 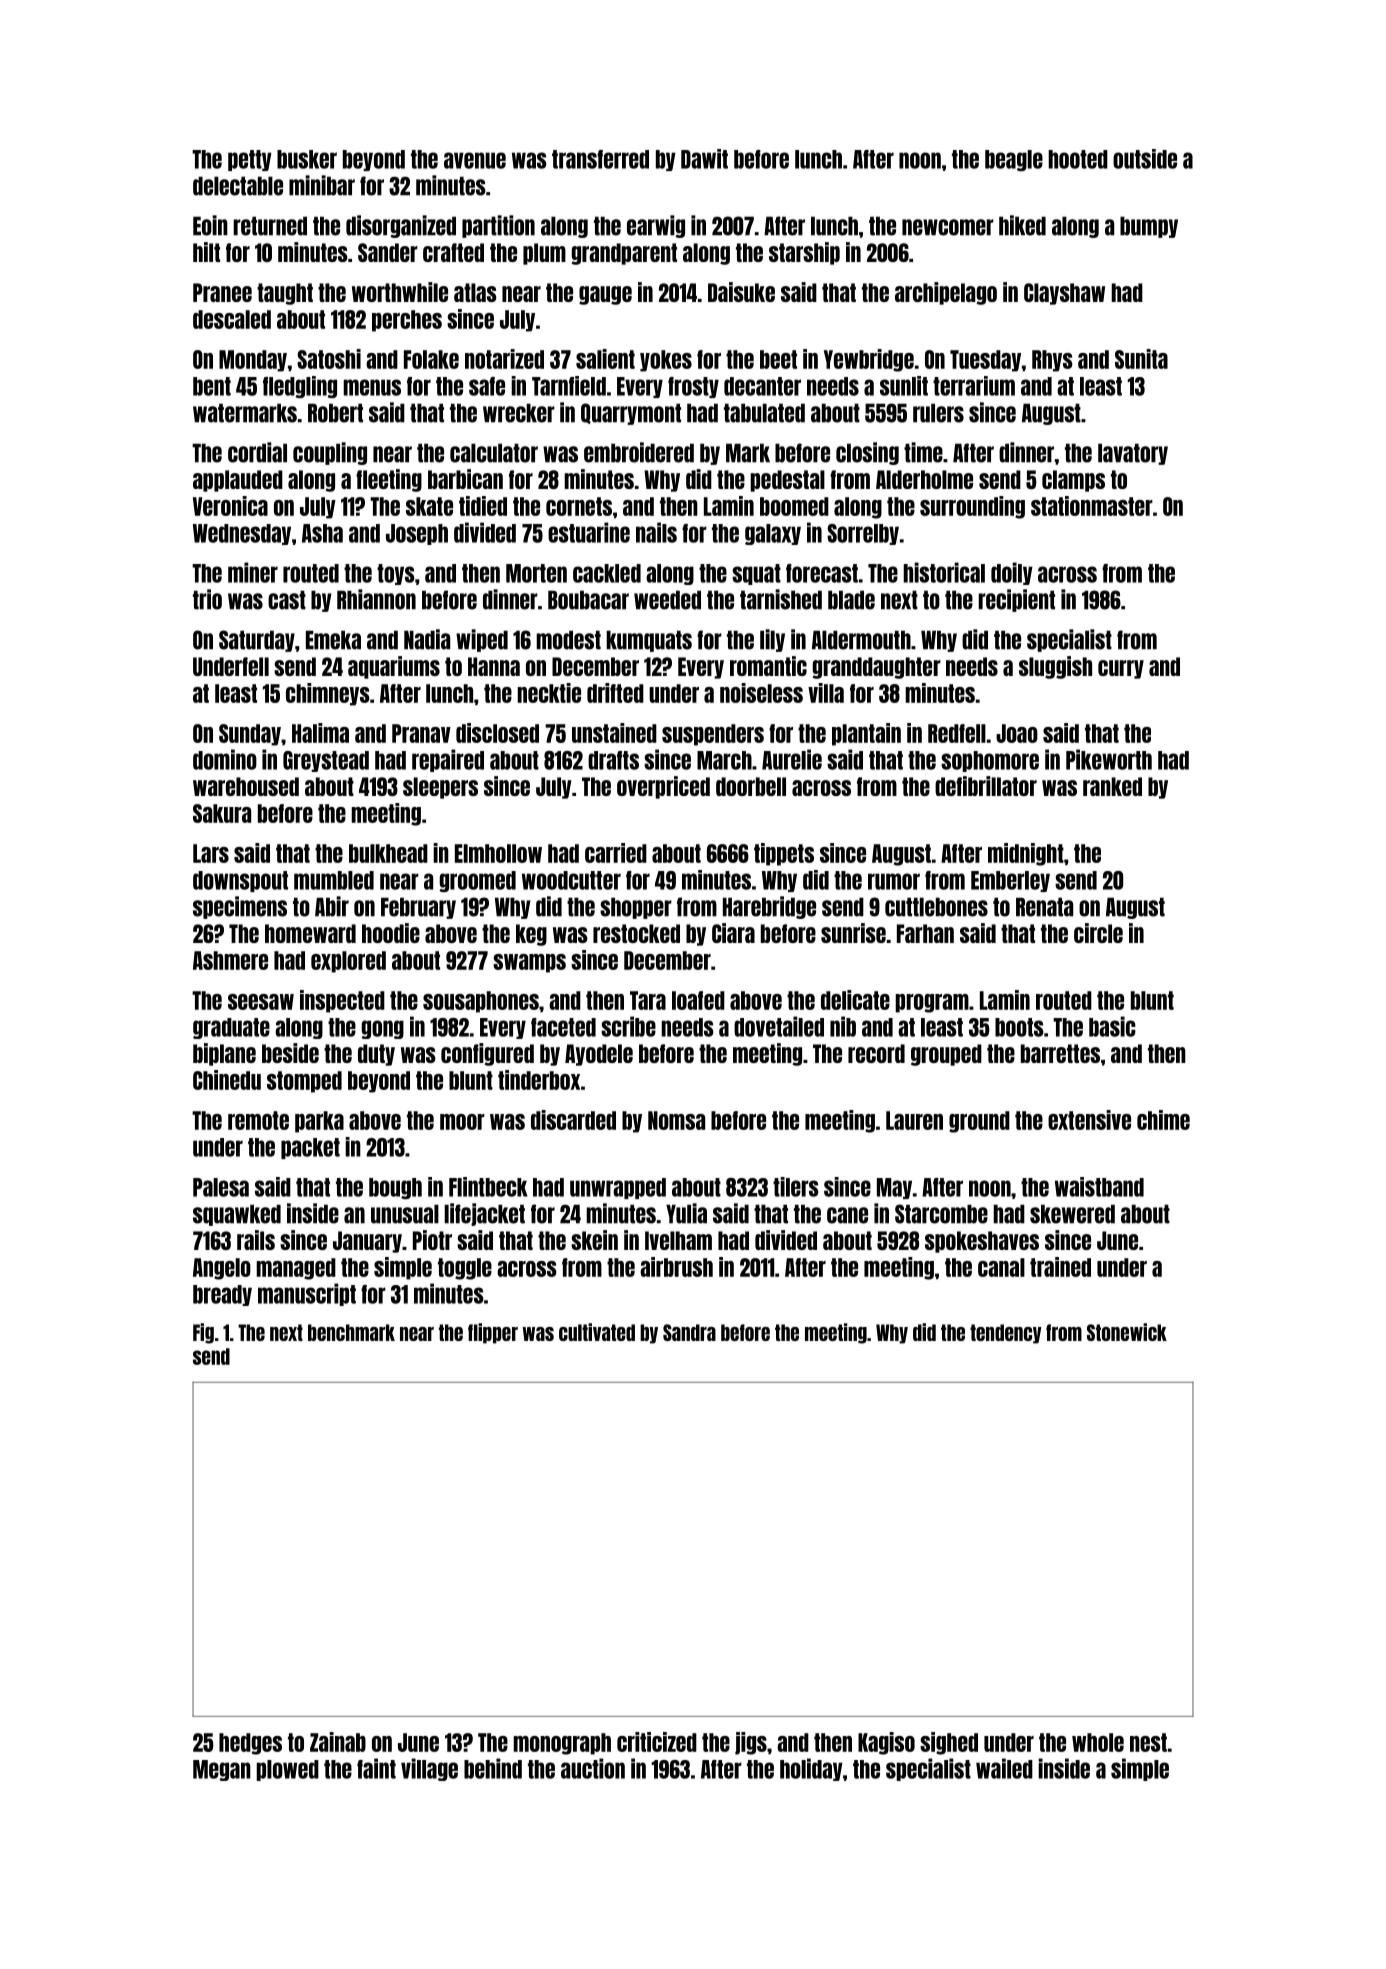 I want to click on necktie, so click(x=549, y=693).
